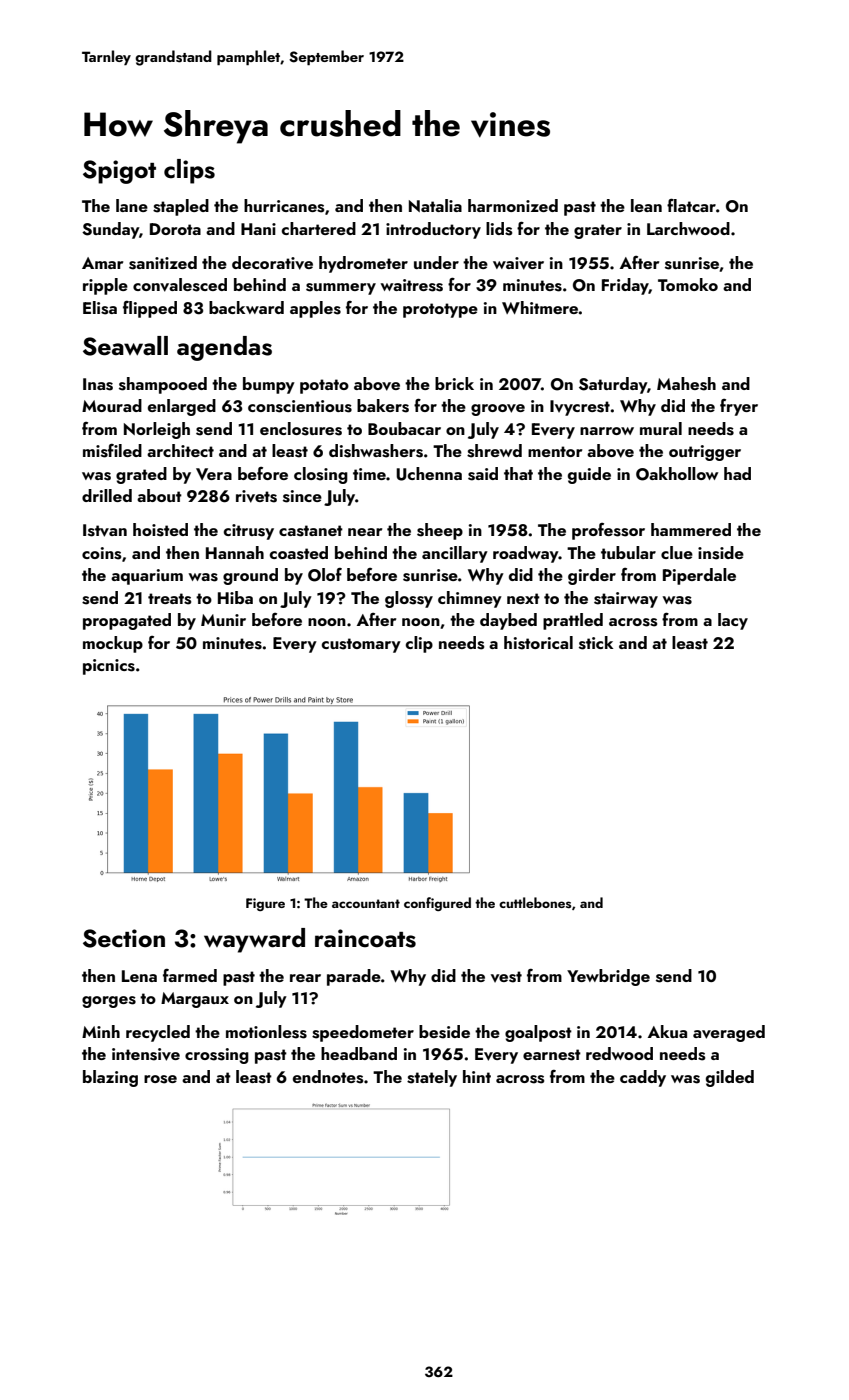 The height and width of the document is (1400, 849). Describe the element at coordinates (691, 205) in the document. I see `flatcar` at that location.
